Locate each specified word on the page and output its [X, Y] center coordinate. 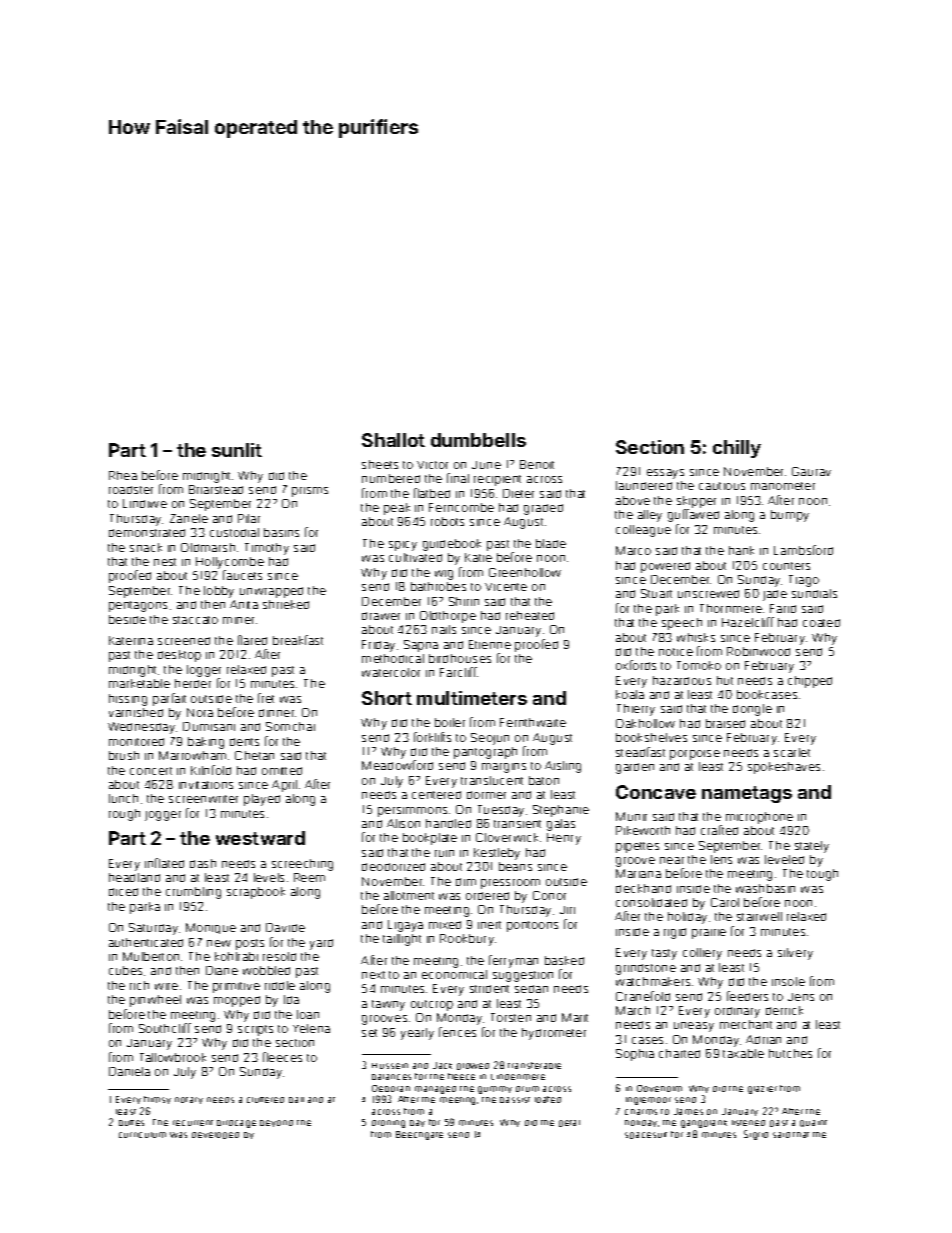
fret [266, 698]
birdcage [236, 1124]
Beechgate [419, 1135]
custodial [234, 532]
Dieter [518, 493]
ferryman [513, 961]
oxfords [636, 665]
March [633, 1010]
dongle [752, 710]
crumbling [193, 893]
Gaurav [811, 471]
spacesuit [646, 1135]
